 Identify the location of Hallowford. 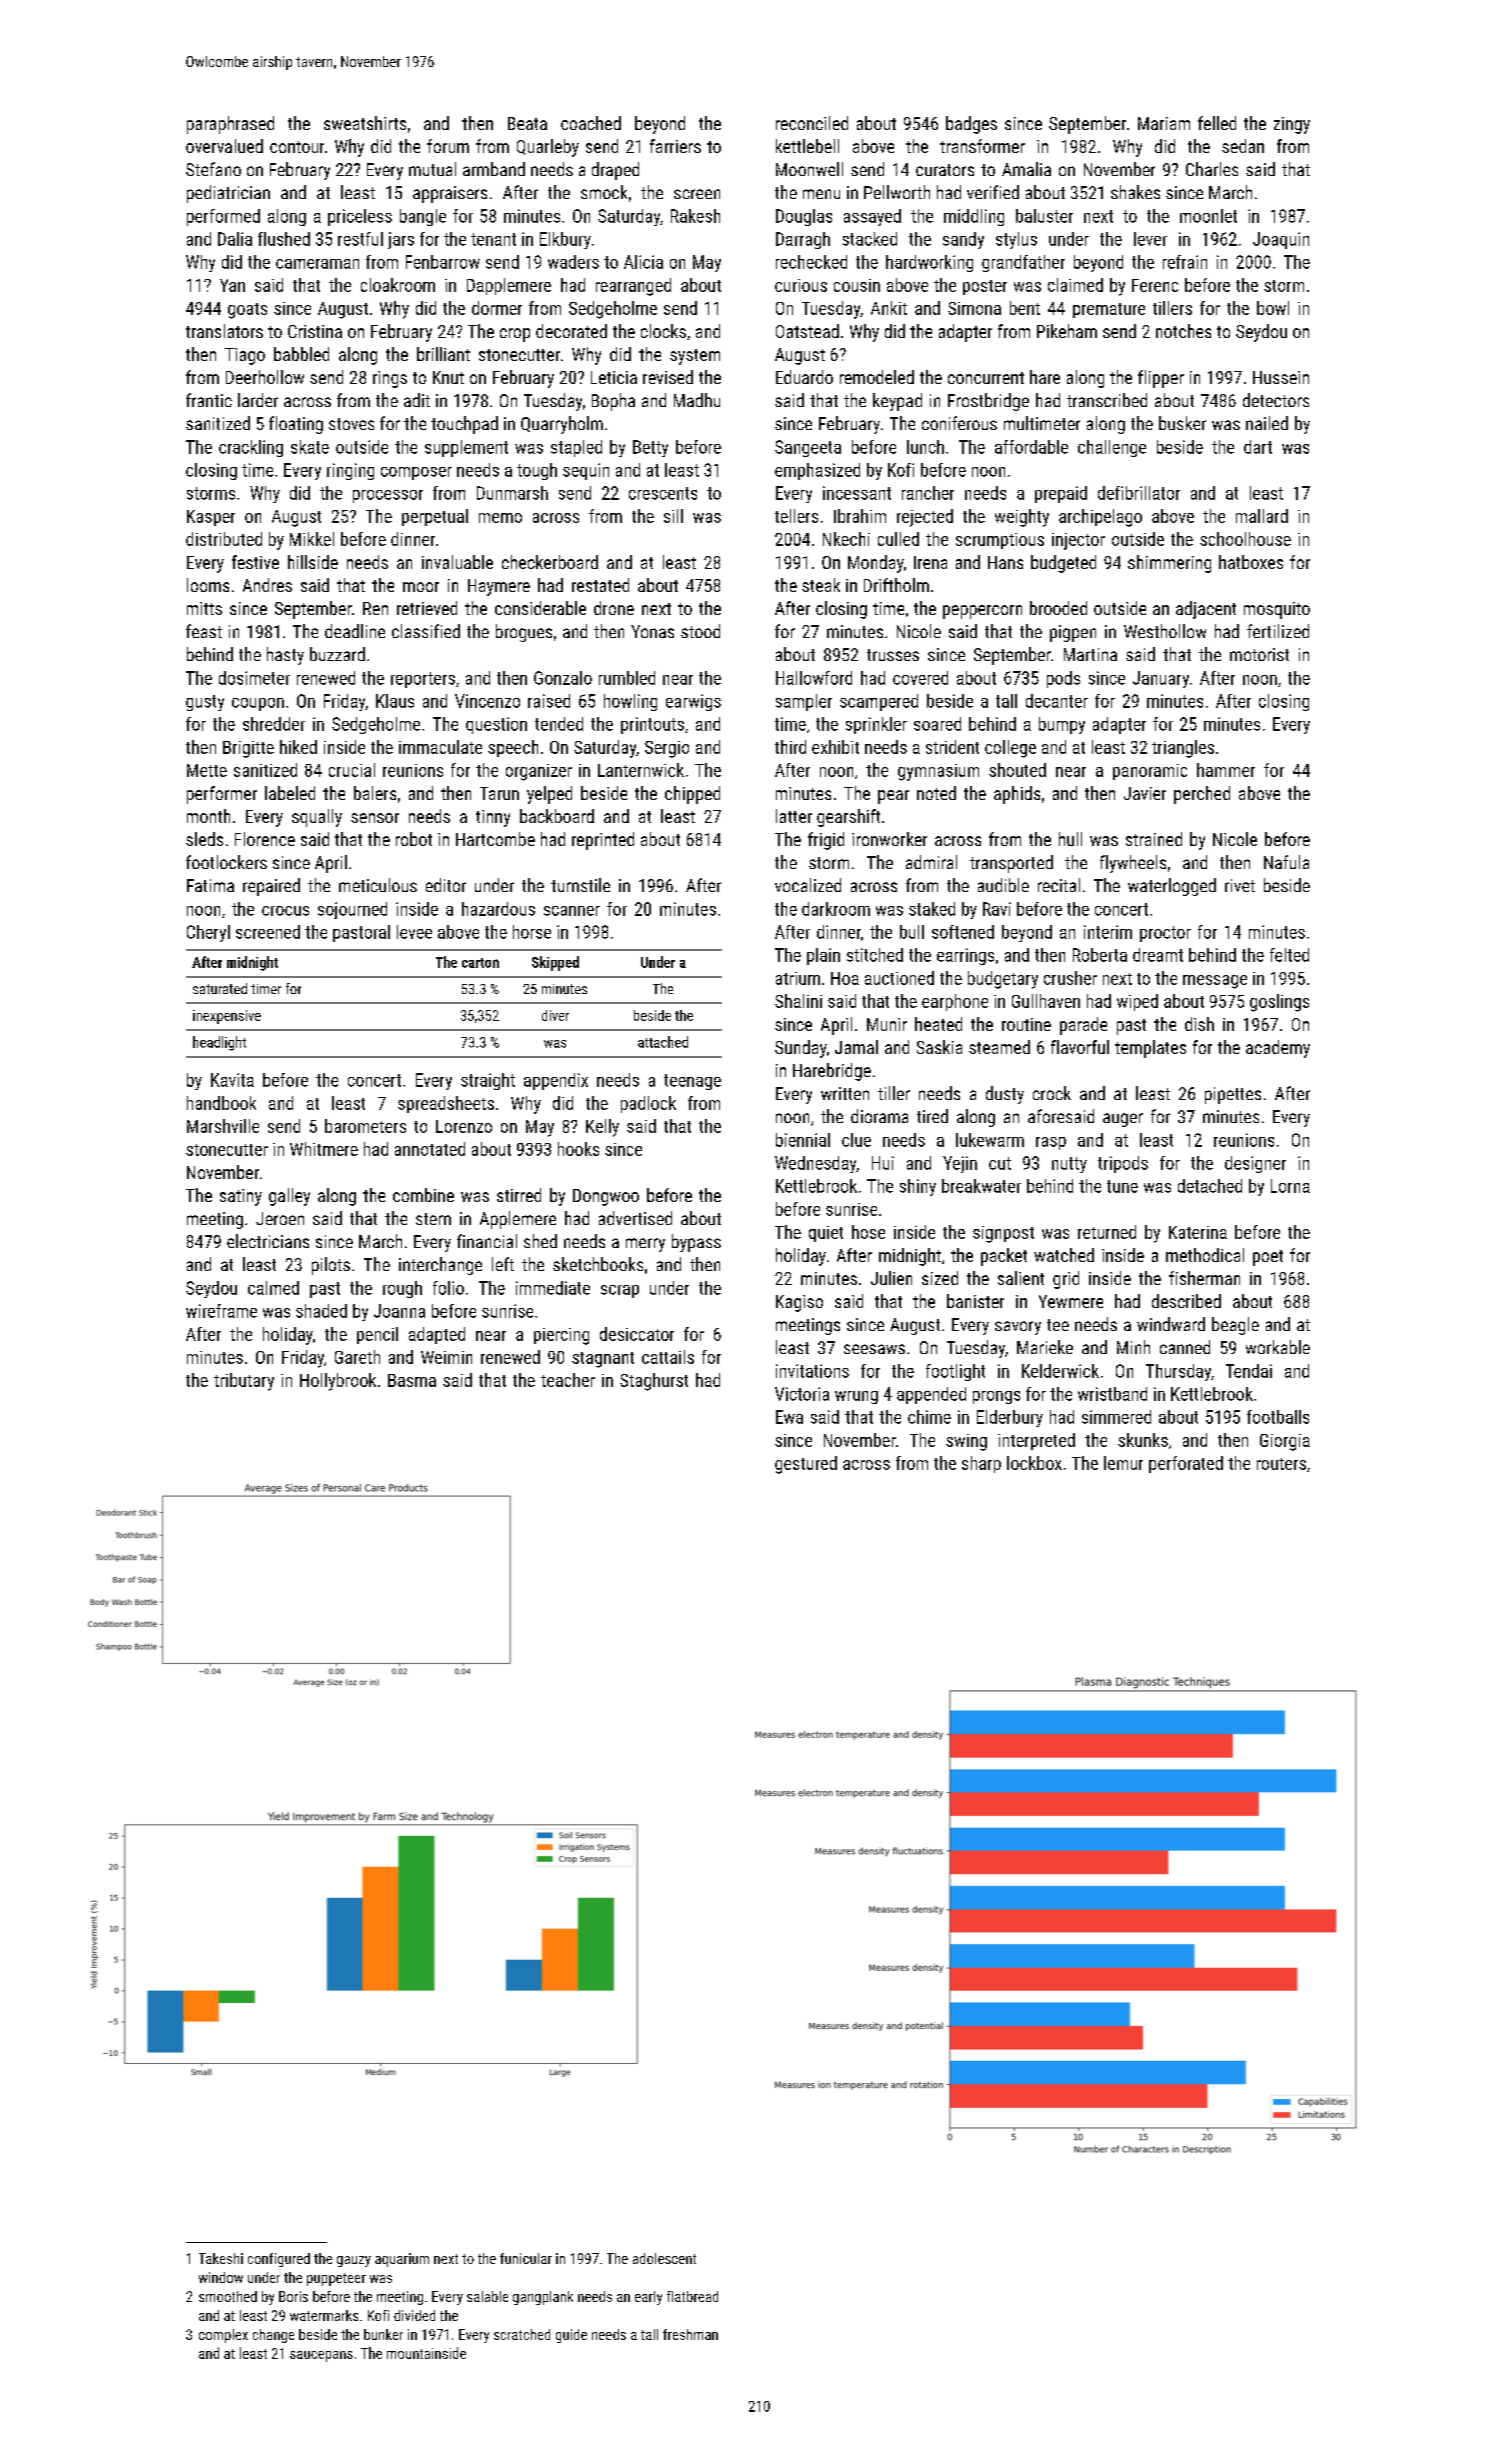
(814, 678).
